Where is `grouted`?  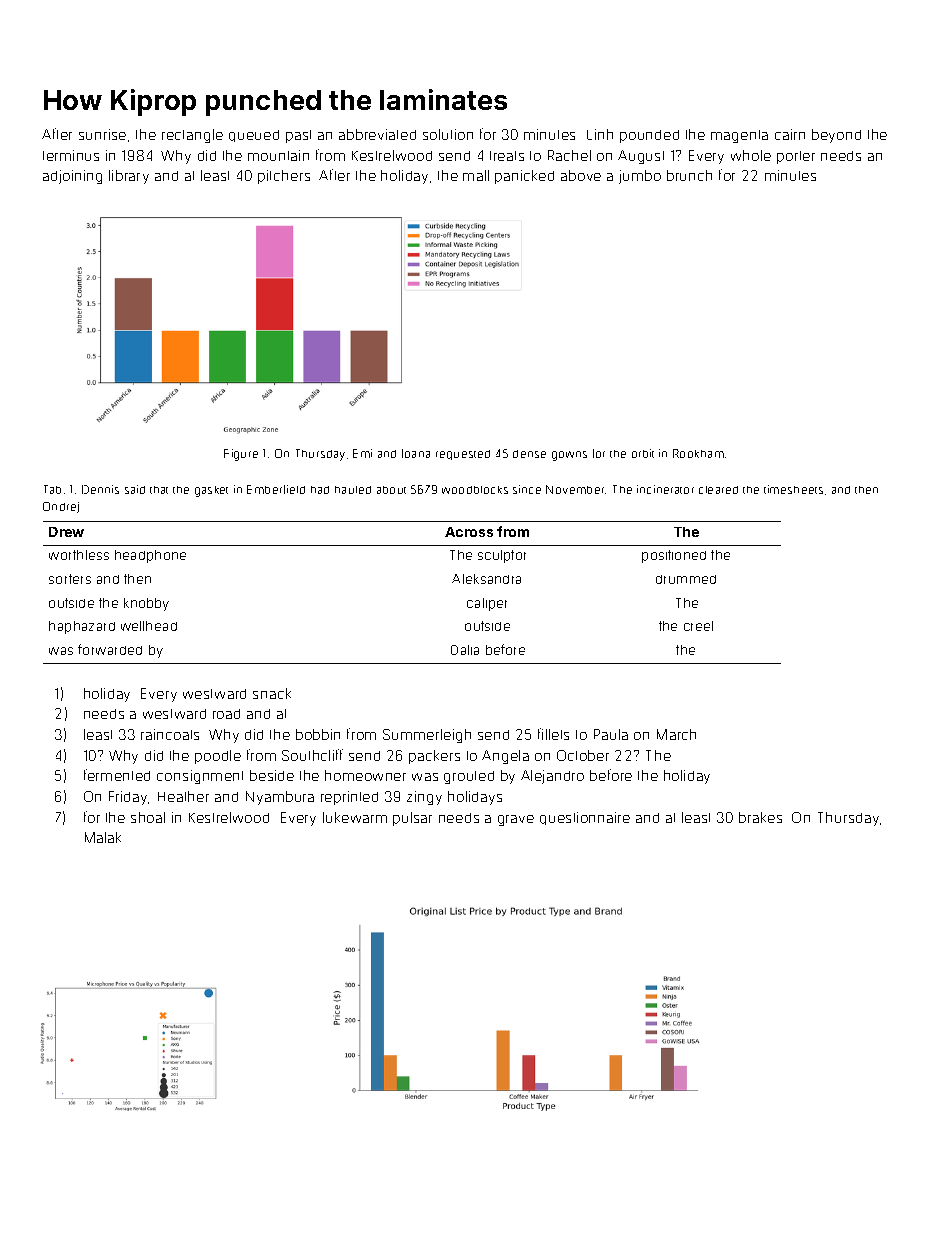 grouted is located at coordinates (469, 777).
